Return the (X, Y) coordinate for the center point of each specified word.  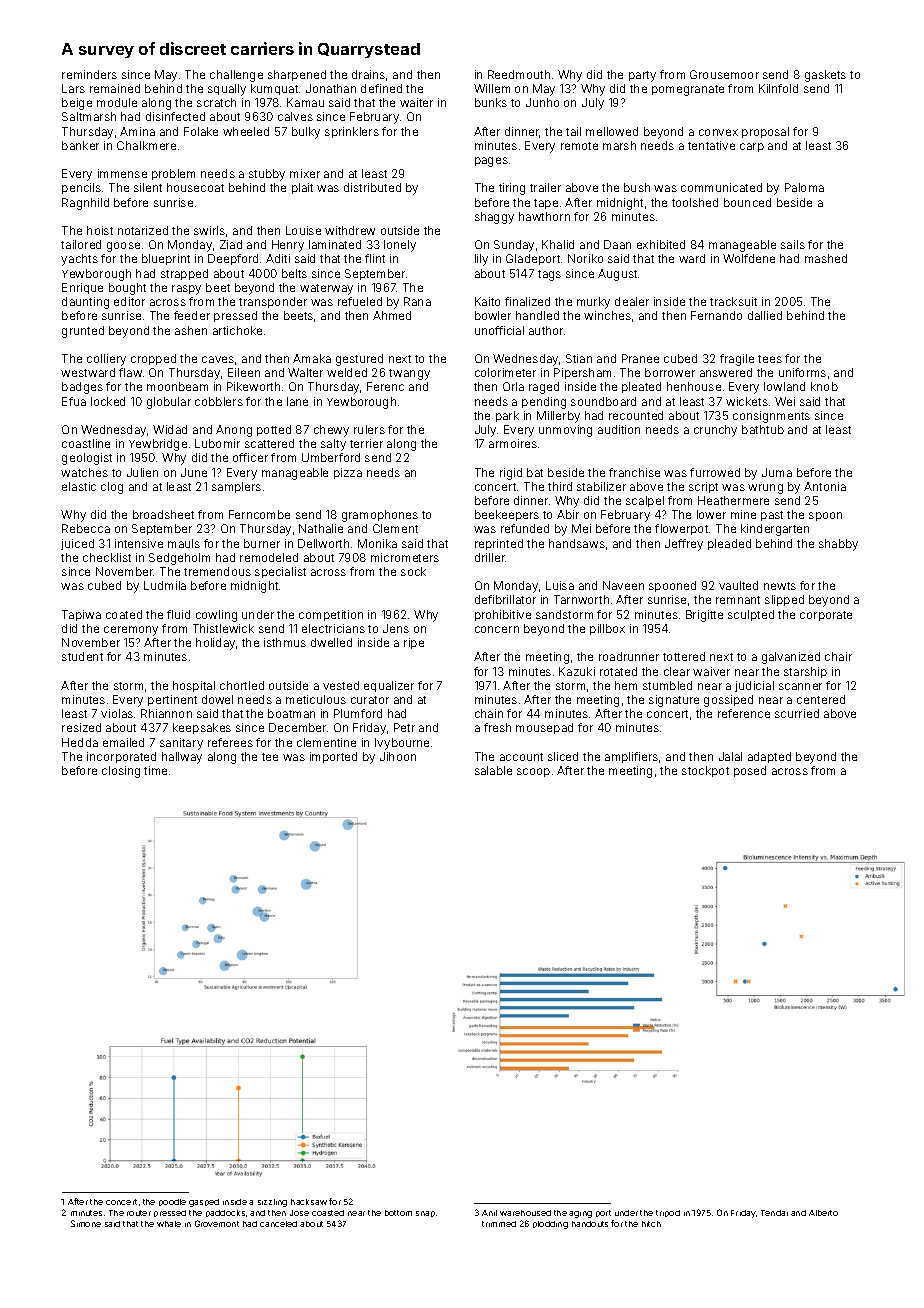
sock (413, 571)
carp (752, 147)
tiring (512, 189)
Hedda (80, 742)
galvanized (791, 658)
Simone (86, 1223)
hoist (100, 230)
